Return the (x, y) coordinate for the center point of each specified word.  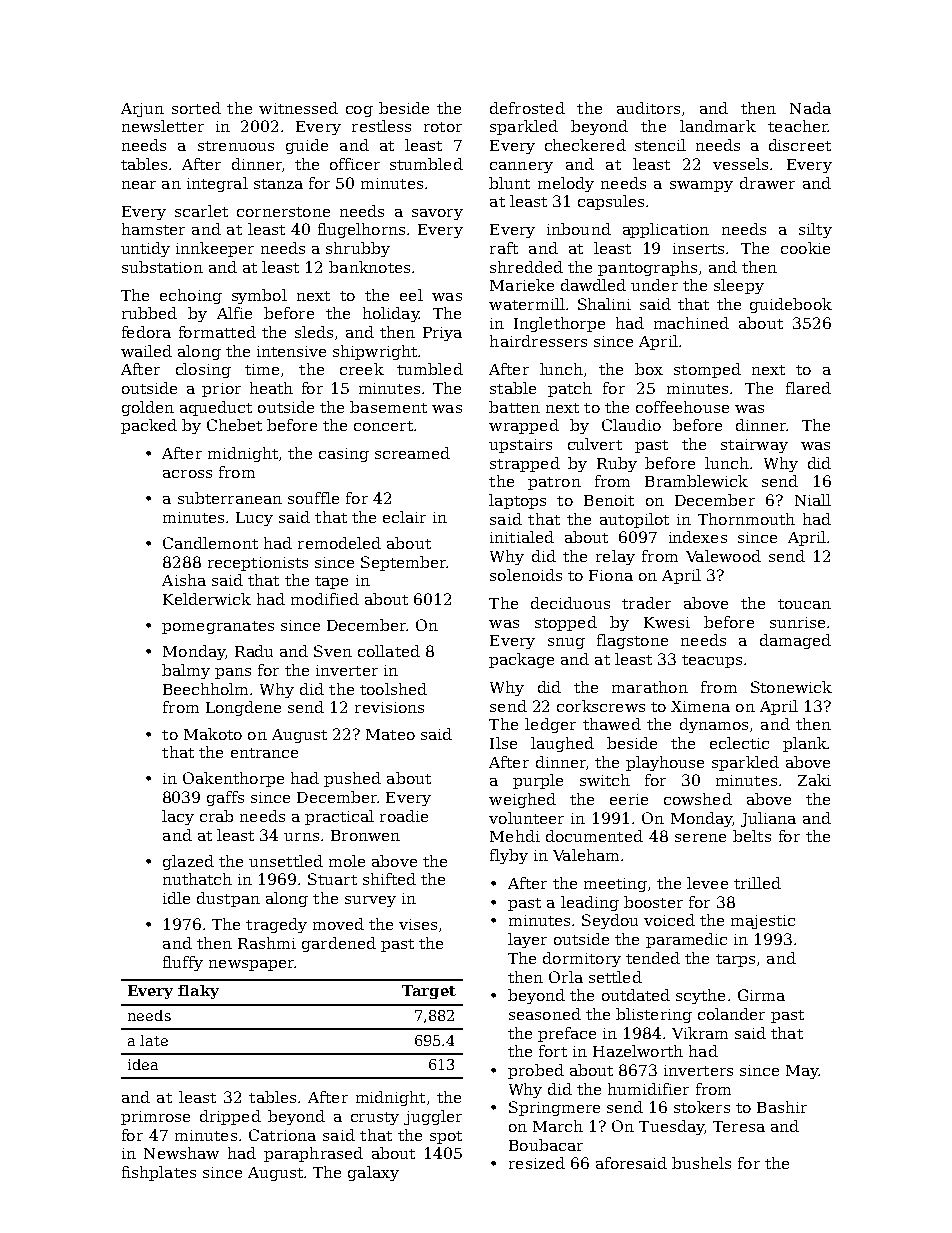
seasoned (545, 1014)
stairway (754, 446)
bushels (701, 1163)
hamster (153, 229)
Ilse (503, 743)
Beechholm (207, 689)
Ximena (700, 706)
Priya (442, 334)
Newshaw (181, 1153)
